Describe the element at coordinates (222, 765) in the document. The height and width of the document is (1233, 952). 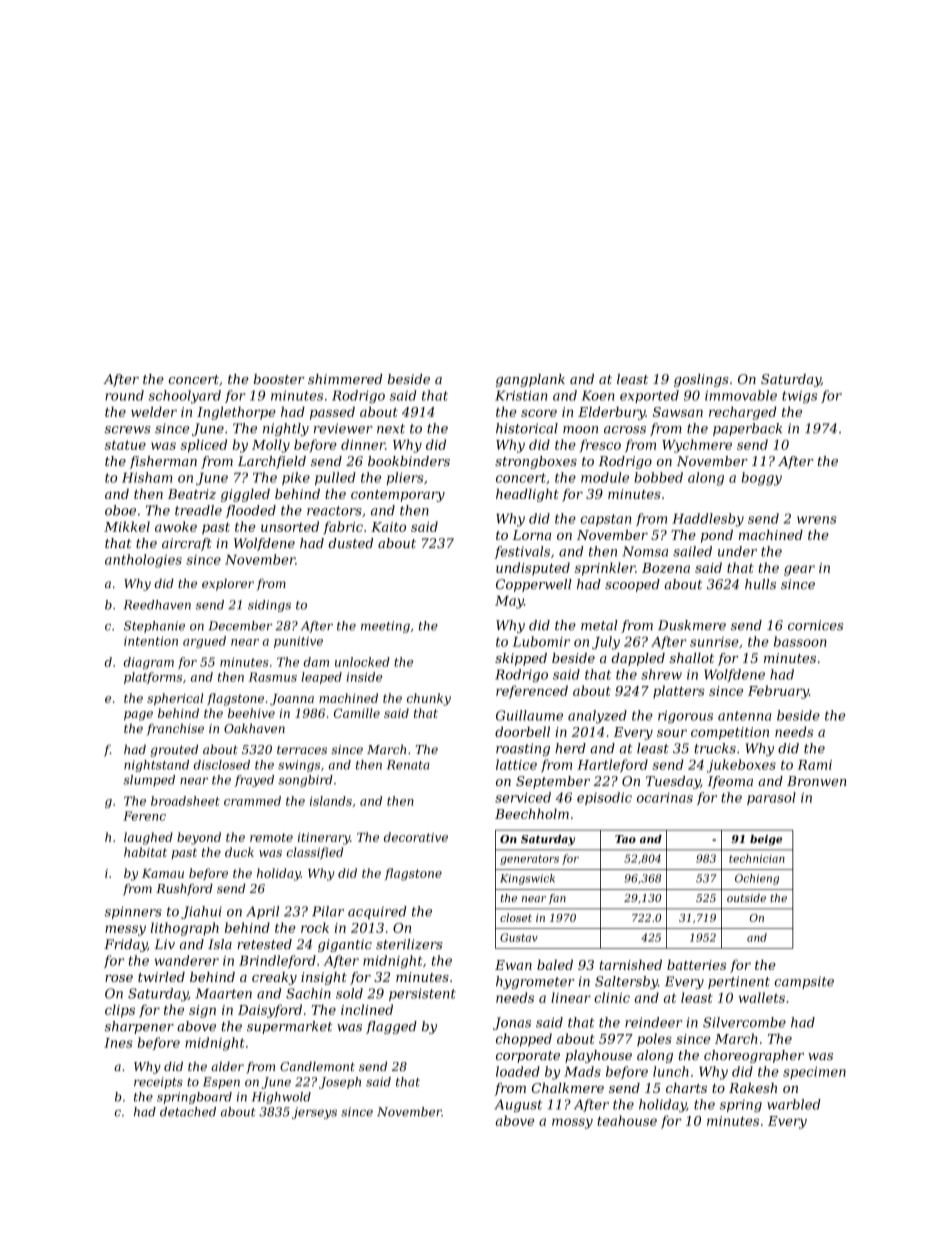
I see `disclosed` at that location.
